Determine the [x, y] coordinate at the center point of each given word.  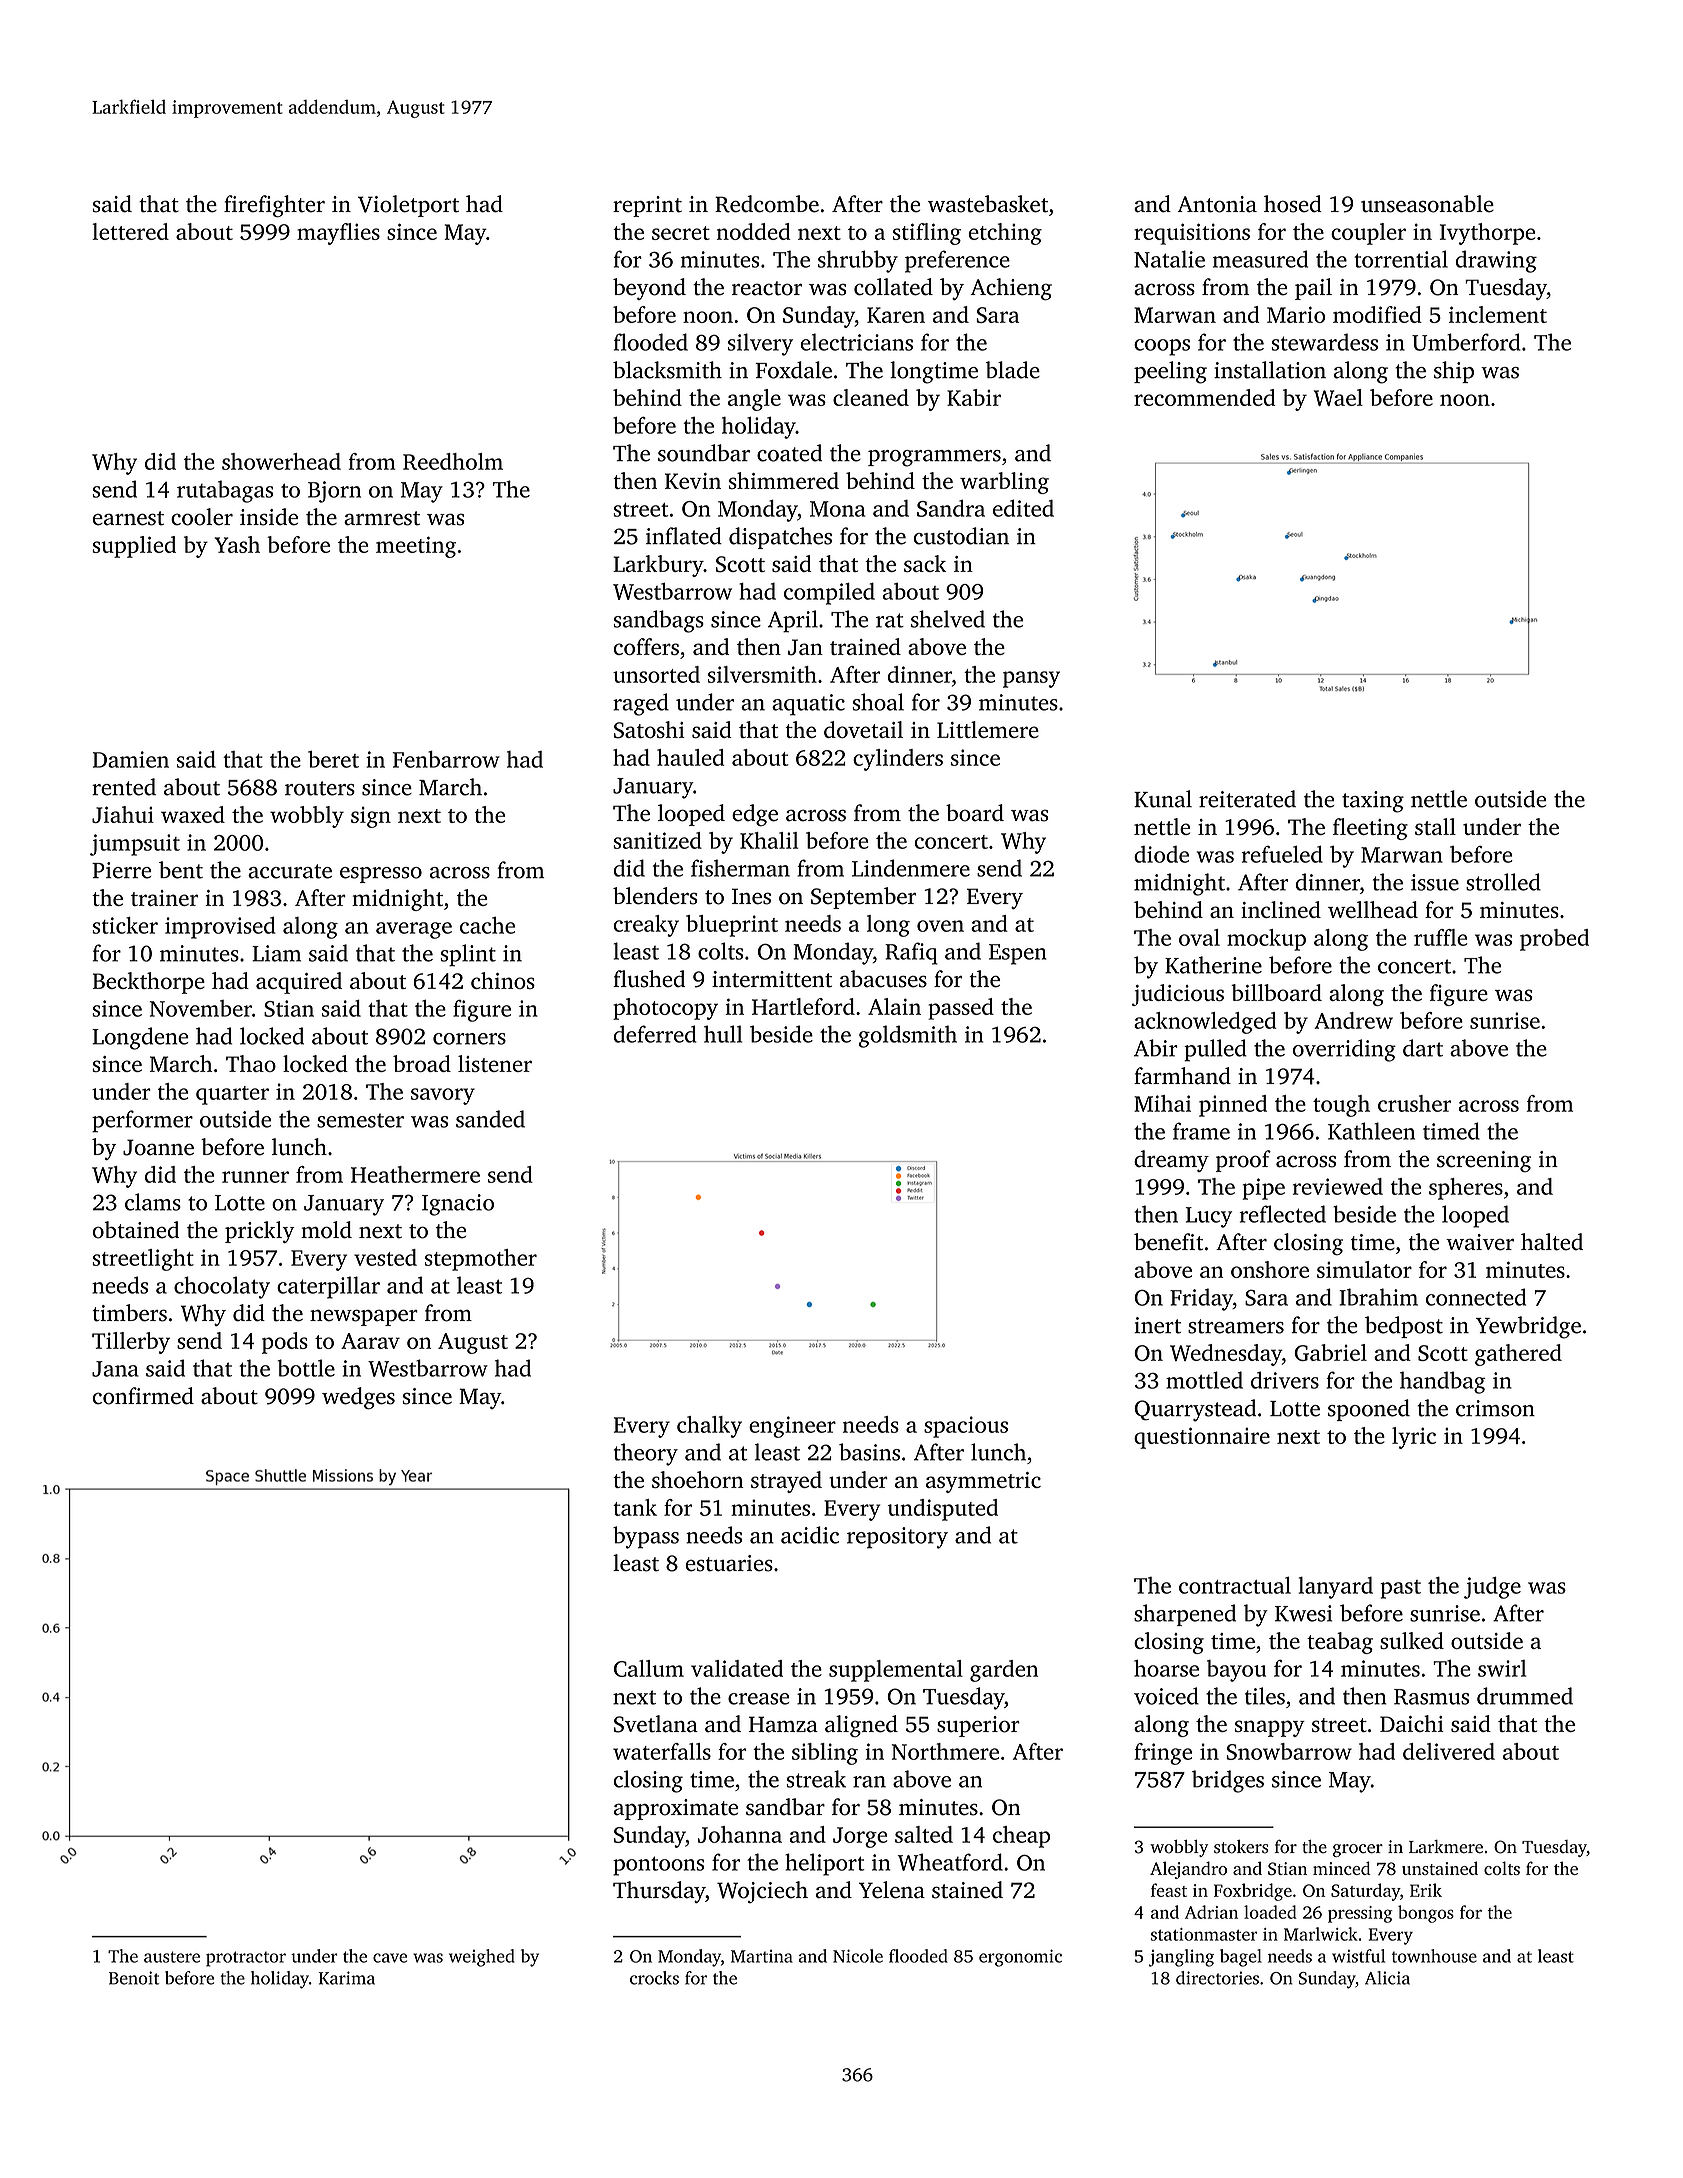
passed [961, 1009]
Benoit [134, 1978]
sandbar [785, 1807]
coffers [646, 646]
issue [1435, 882]
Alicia [1387, 1978]
